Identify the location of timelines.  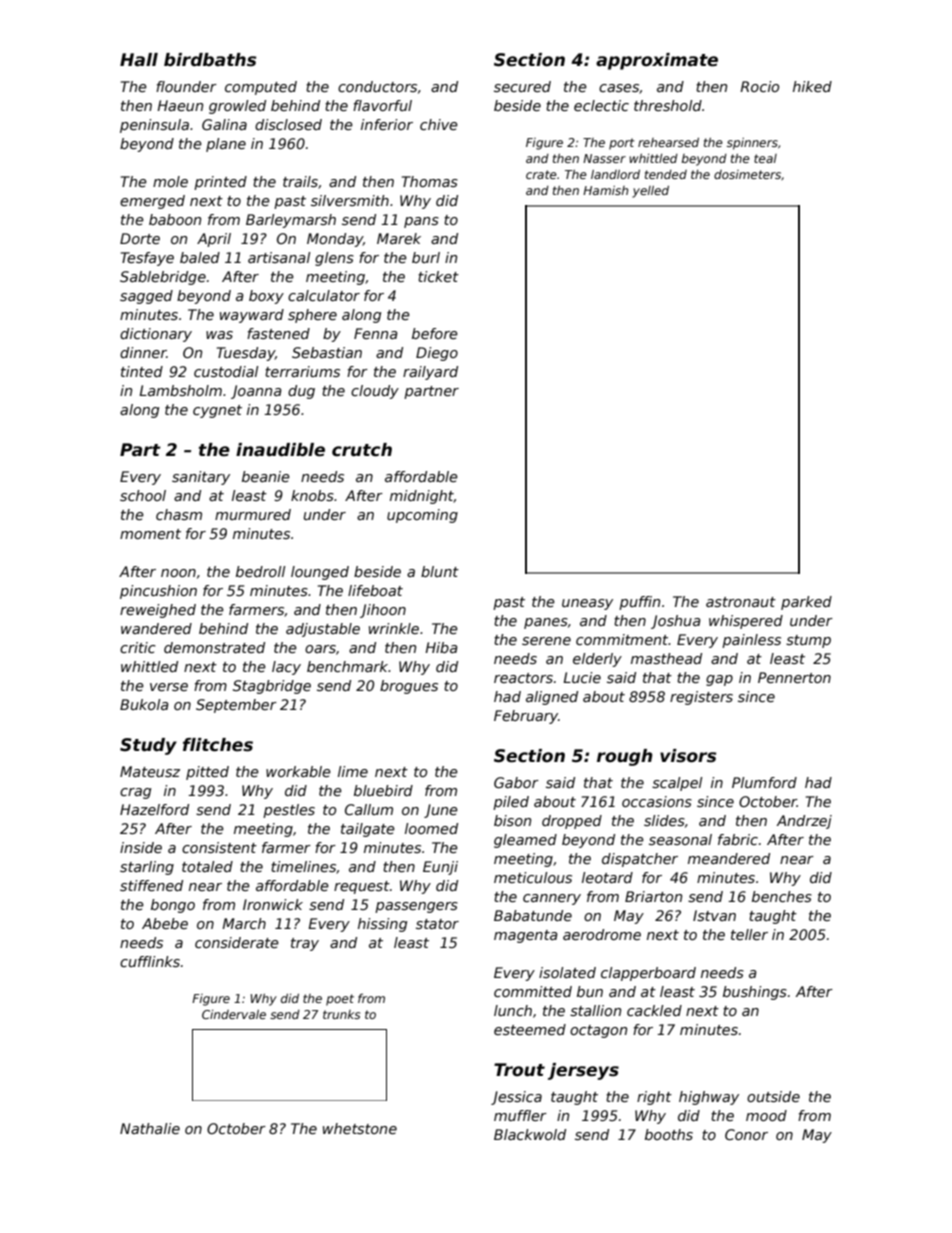
(303, 866).
